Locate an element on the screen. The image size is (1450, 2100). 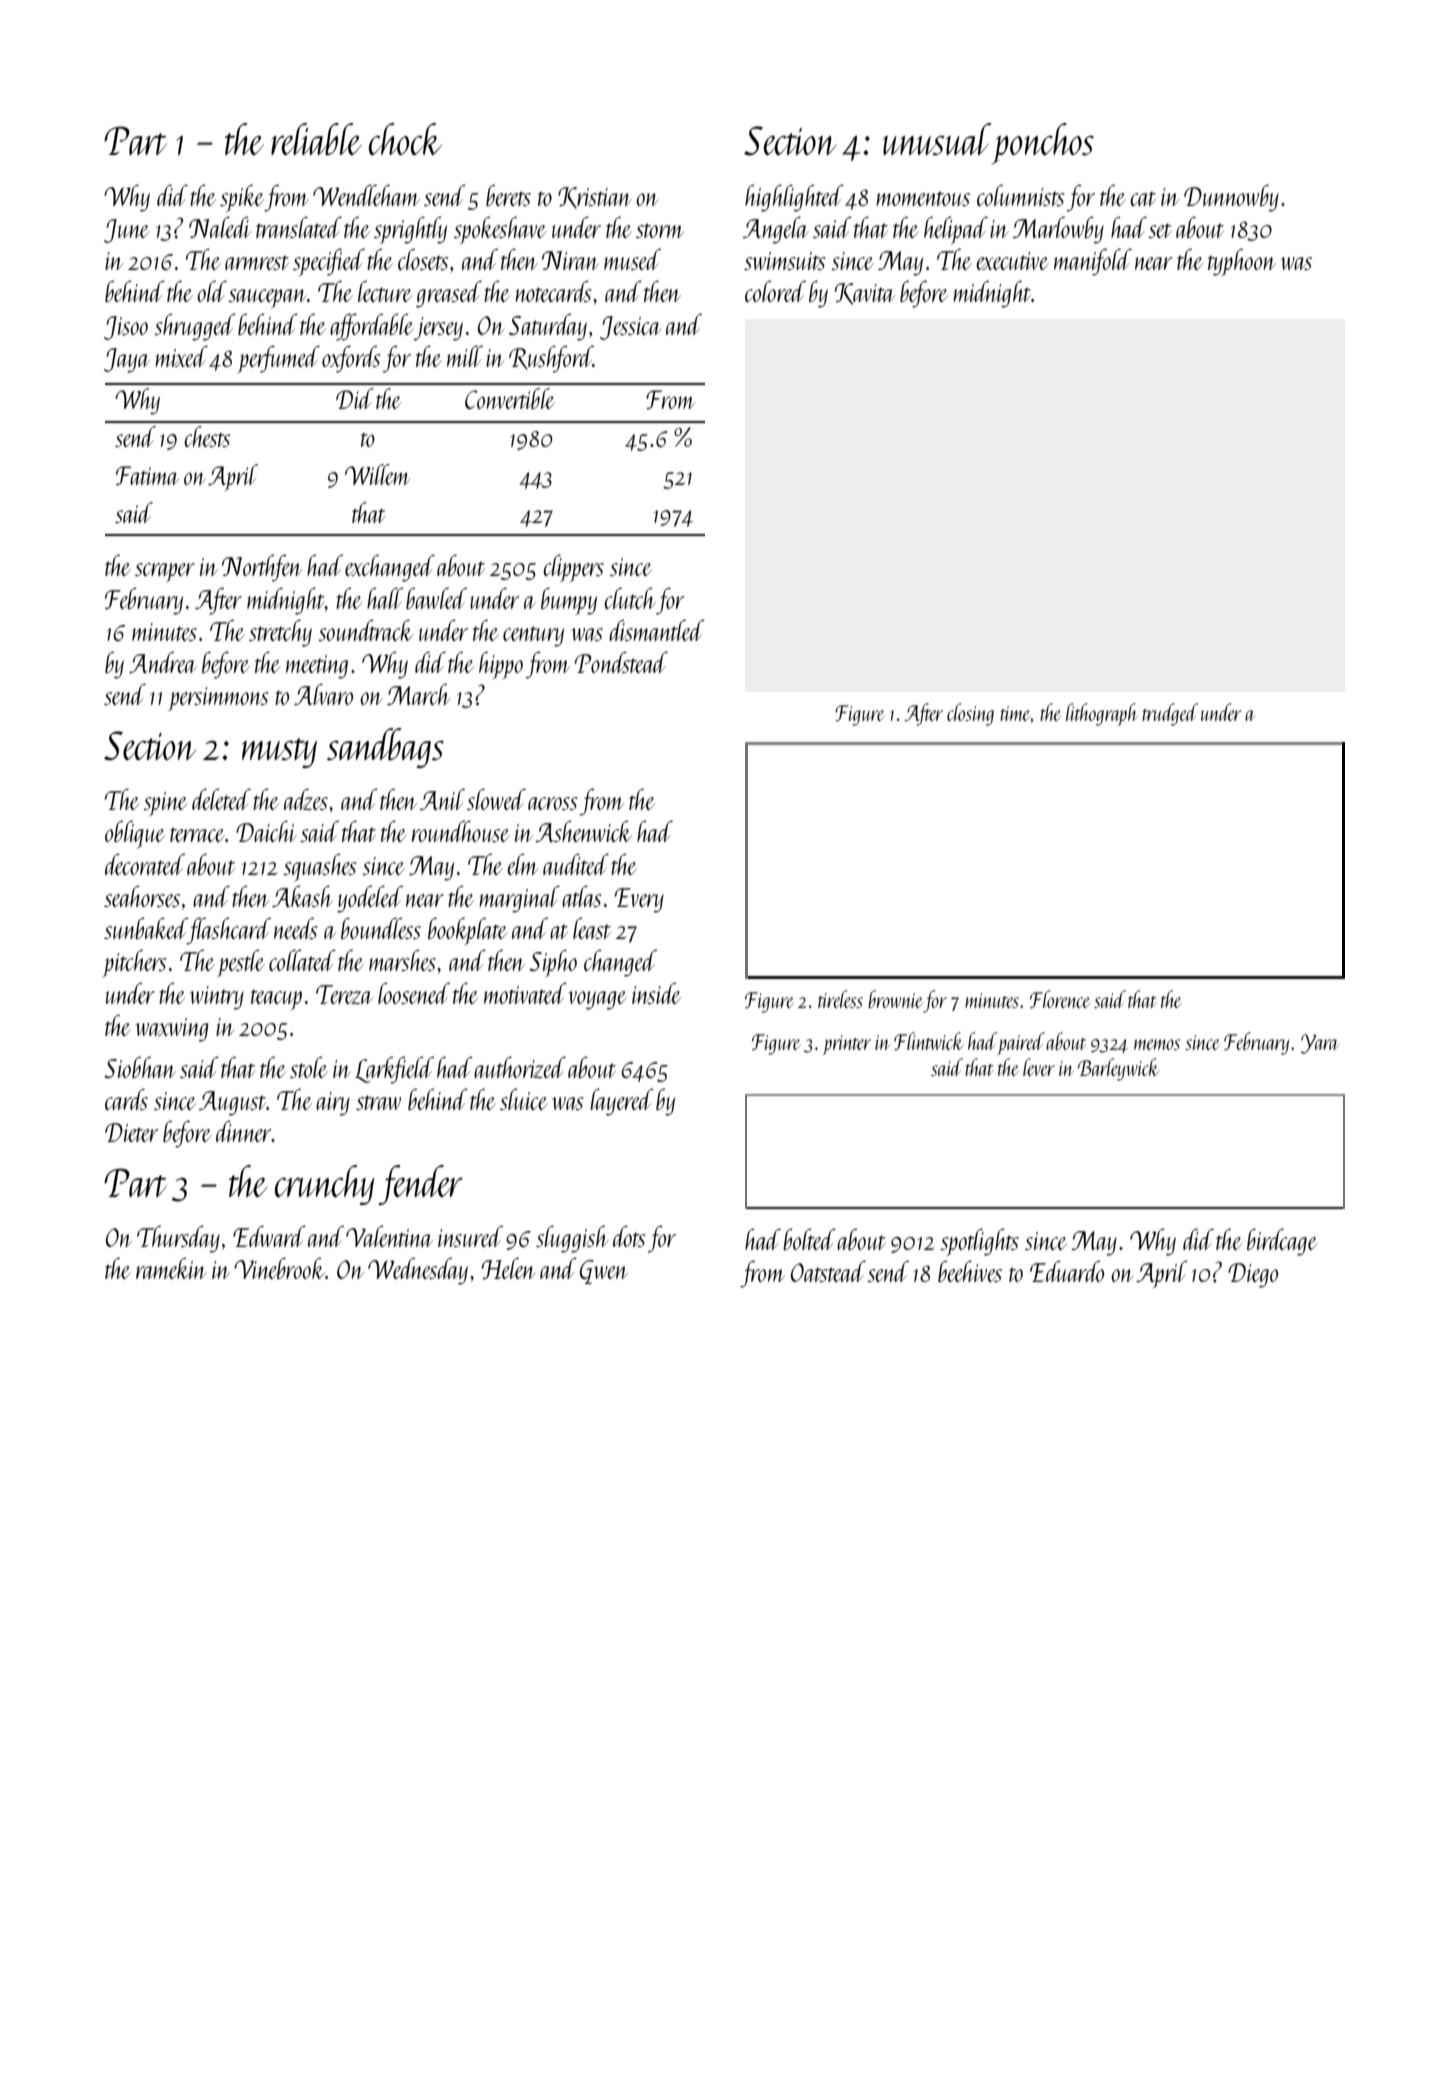
bolted is located at coordinates (809, 1239).
